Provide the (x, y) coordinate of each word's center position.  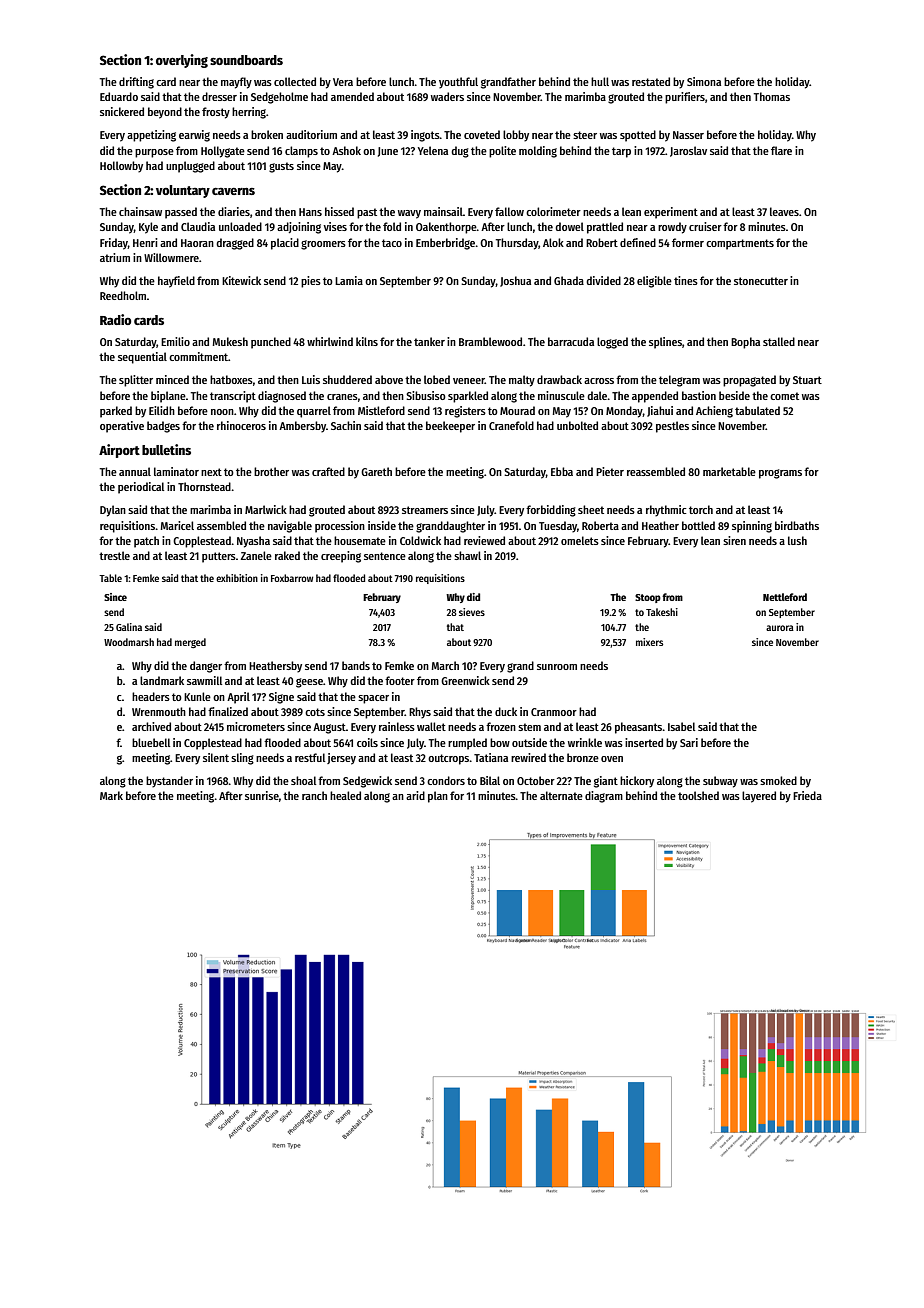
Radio (115, 319)
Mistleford (381, 410)
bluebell (151, 742)
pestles (672, 427)
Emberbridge (445, 244)
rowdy (672, 228)
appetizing (151, 136)
